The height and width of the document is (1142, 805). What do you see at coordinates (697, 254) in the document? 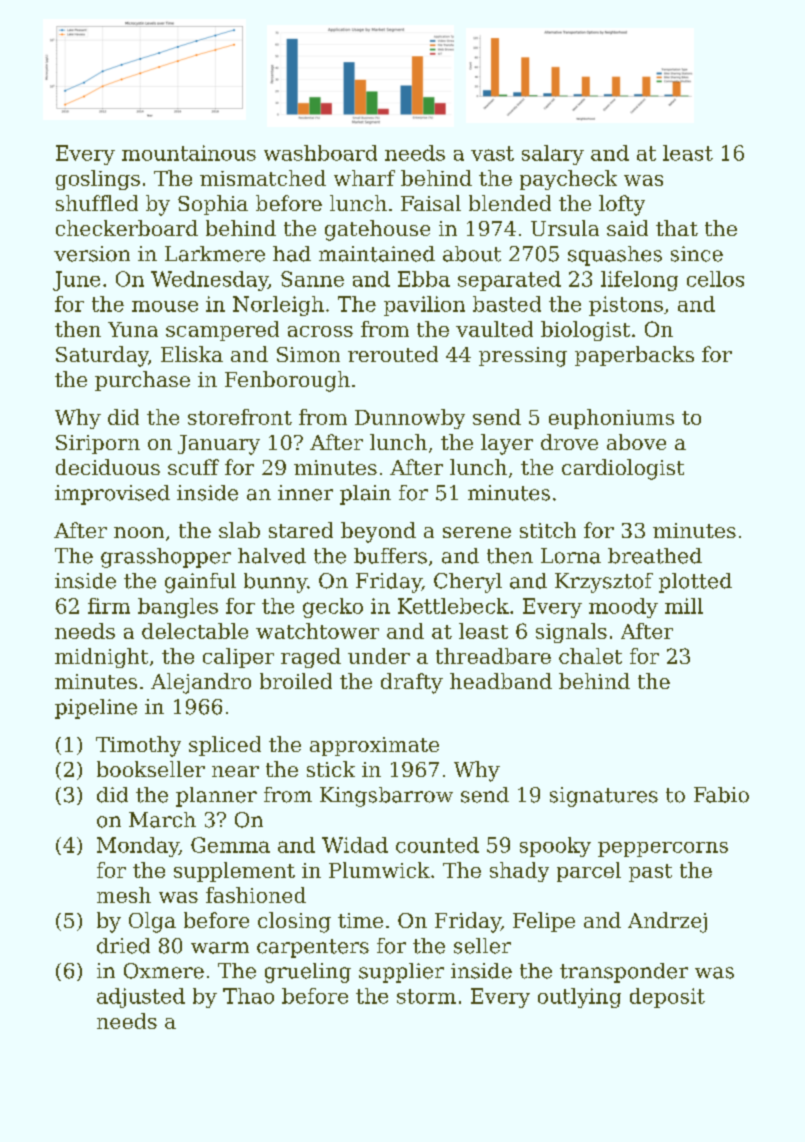
I see `since` at bounding box center [697, 254].
